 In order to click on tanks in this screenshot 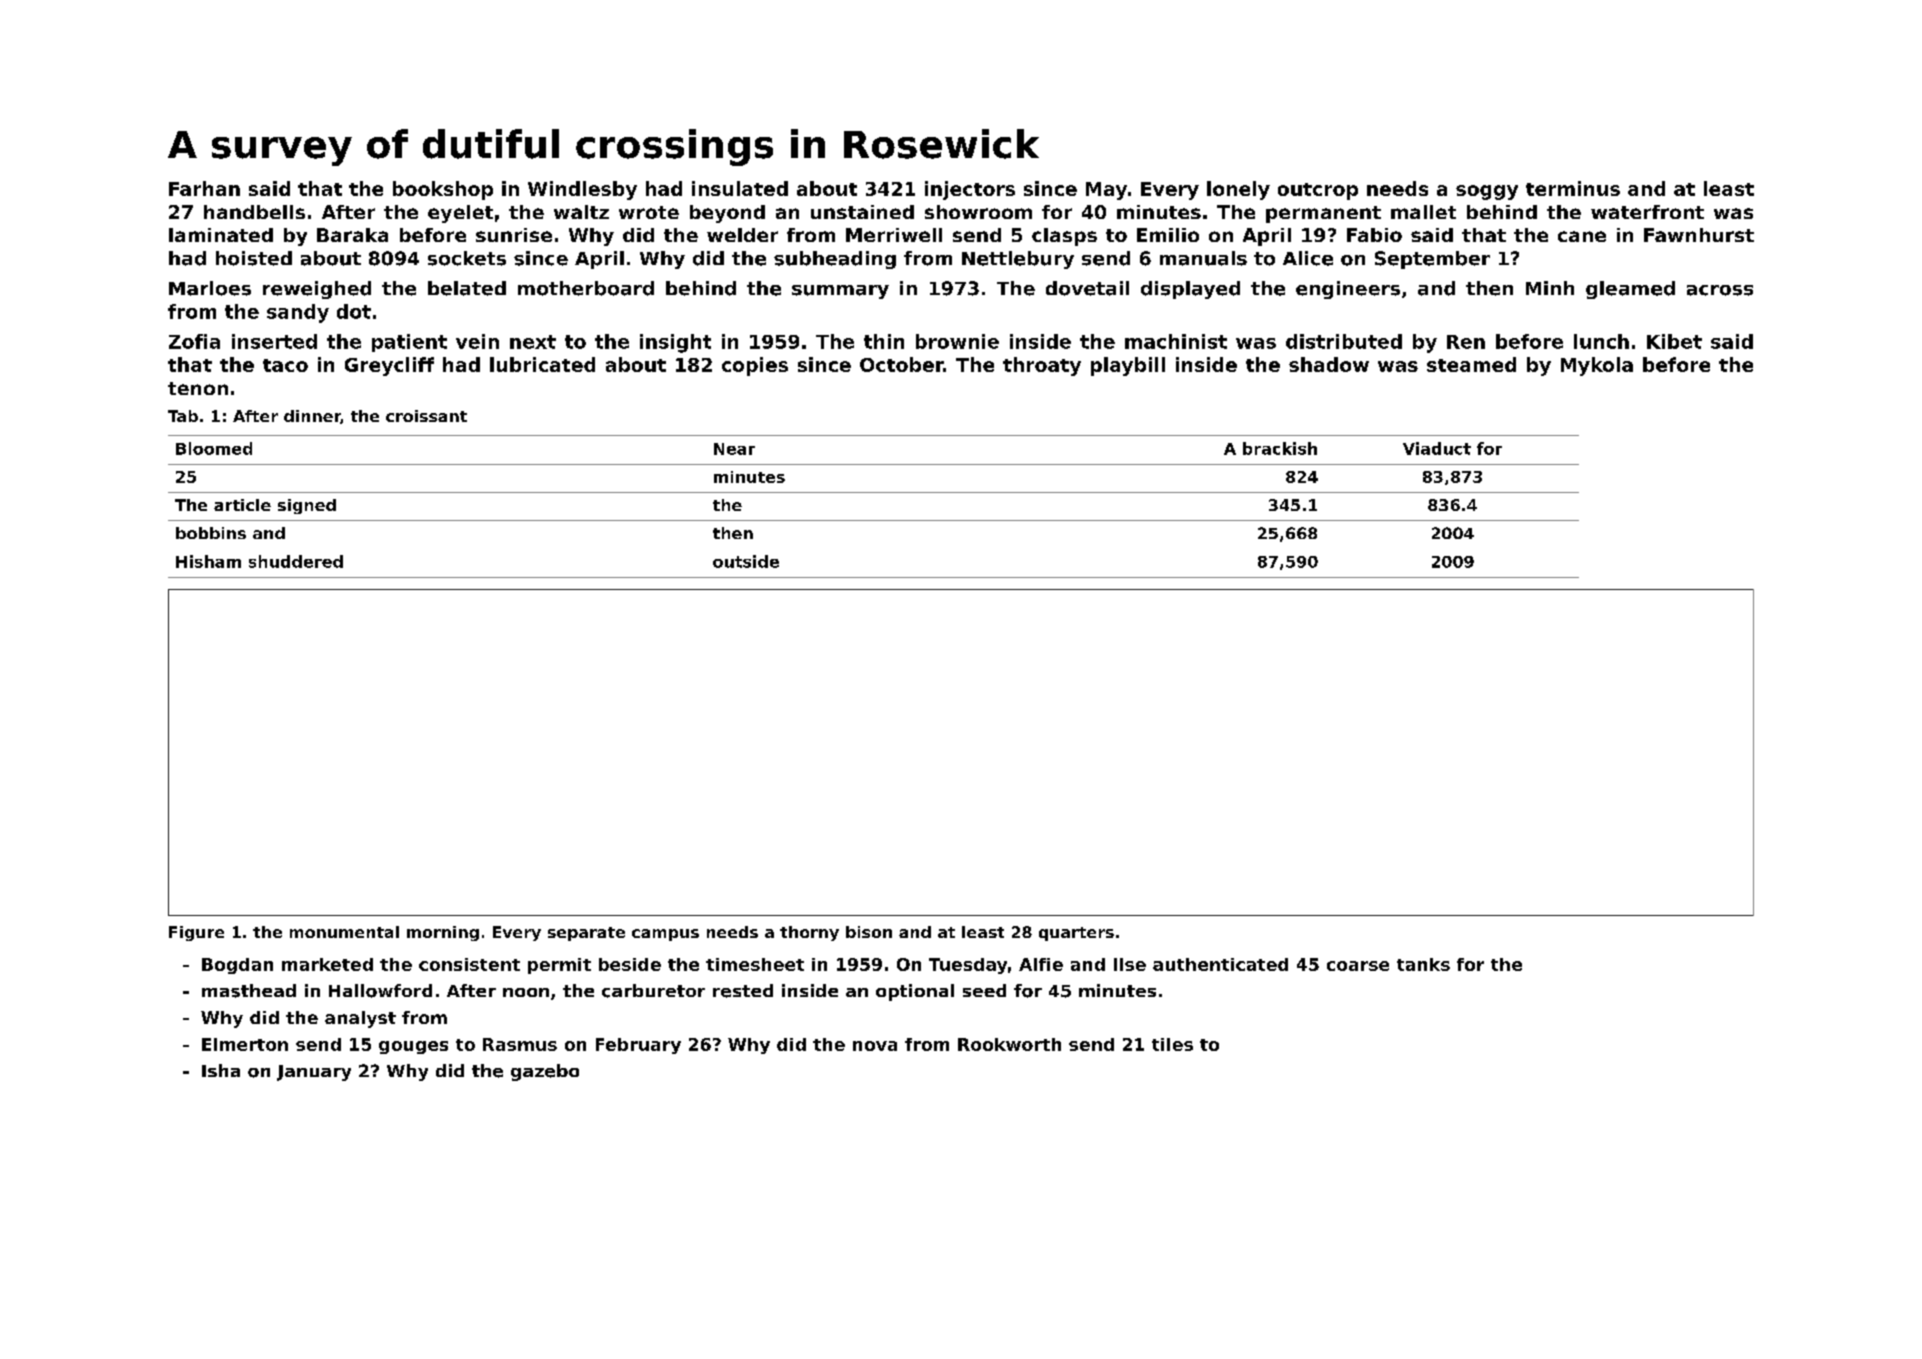, I will do `click(1423, 964)`.
